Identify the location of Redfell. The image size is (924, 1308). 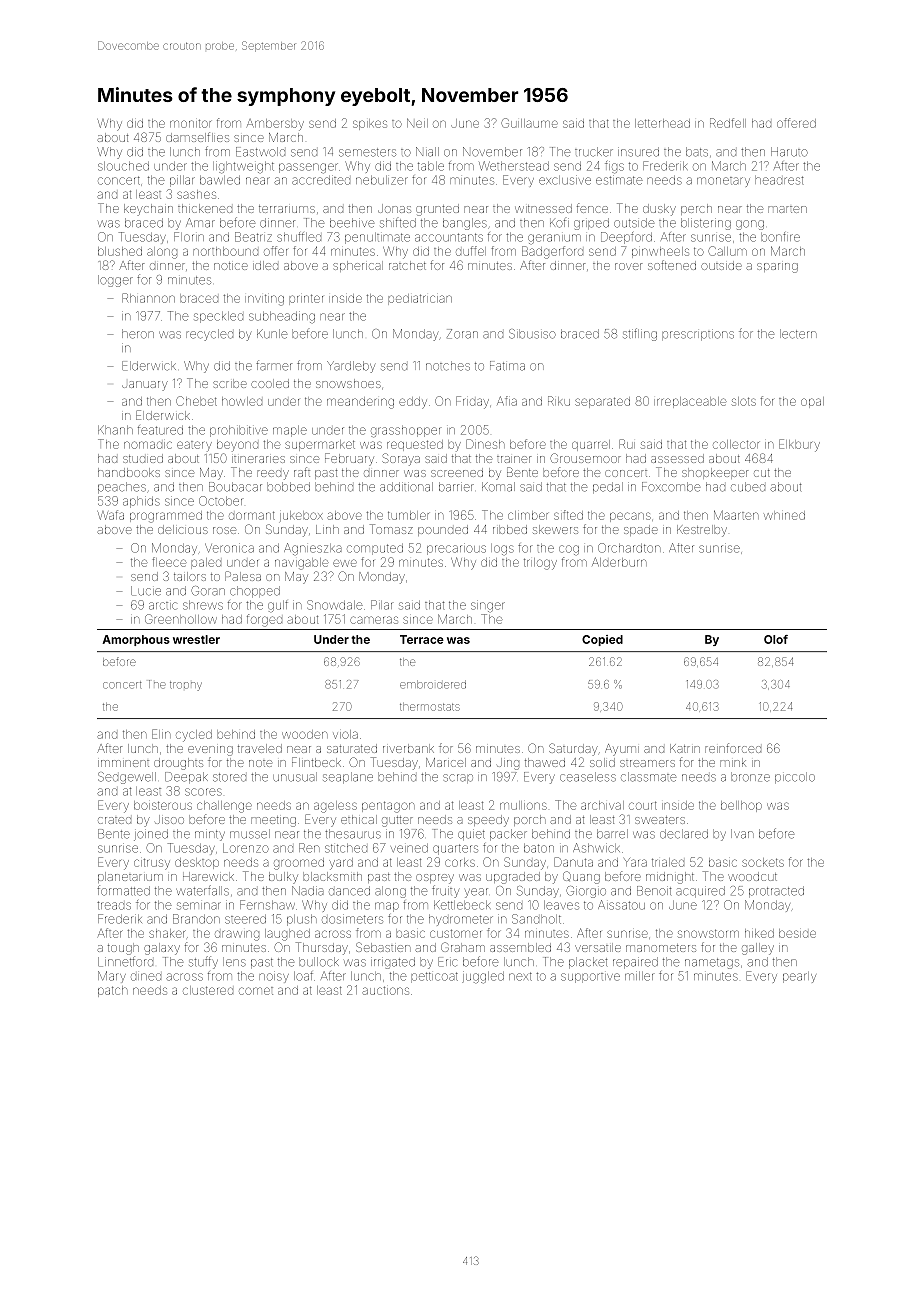
(728, 123).
